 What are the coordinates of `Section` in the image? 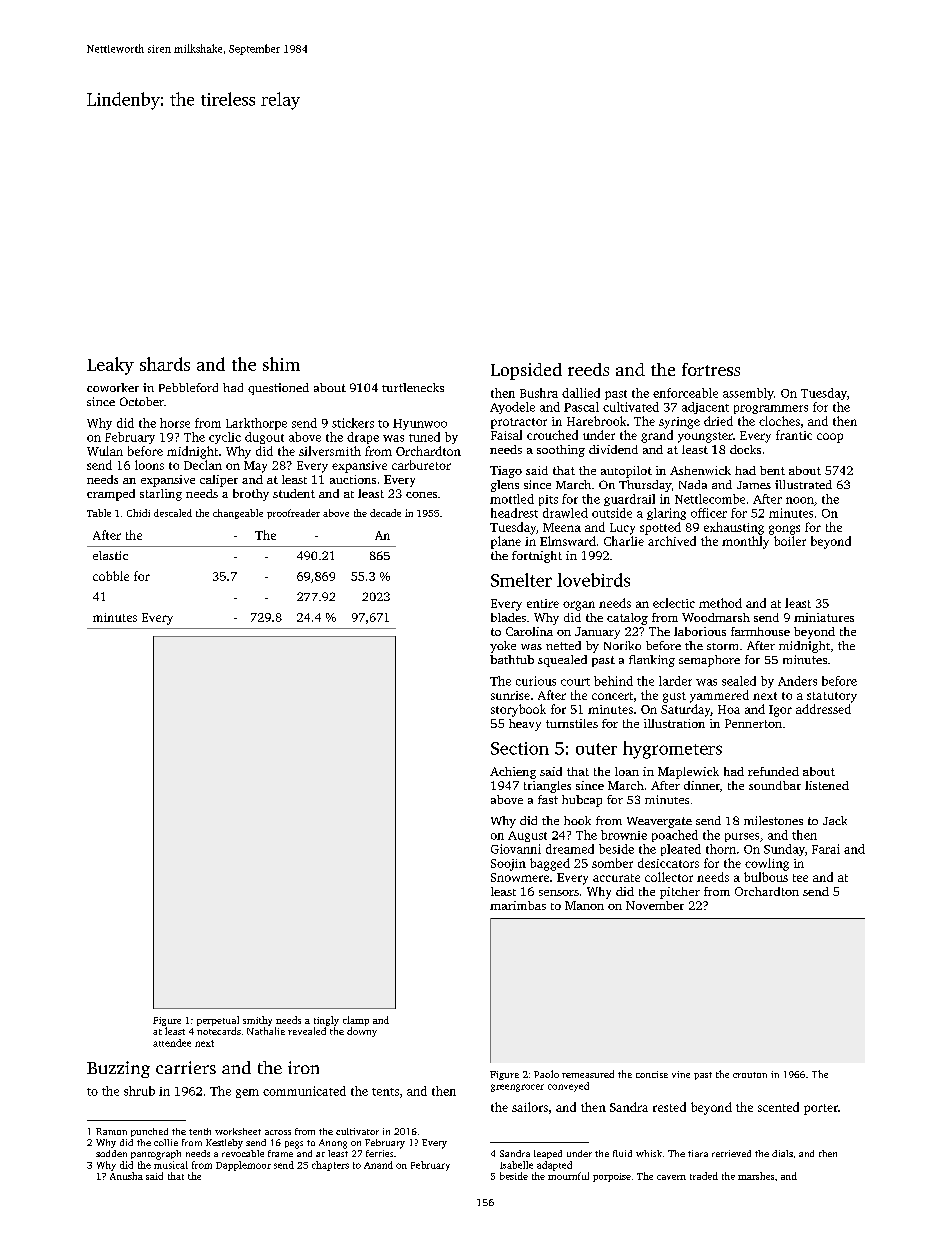 It's located at (520, 748).
